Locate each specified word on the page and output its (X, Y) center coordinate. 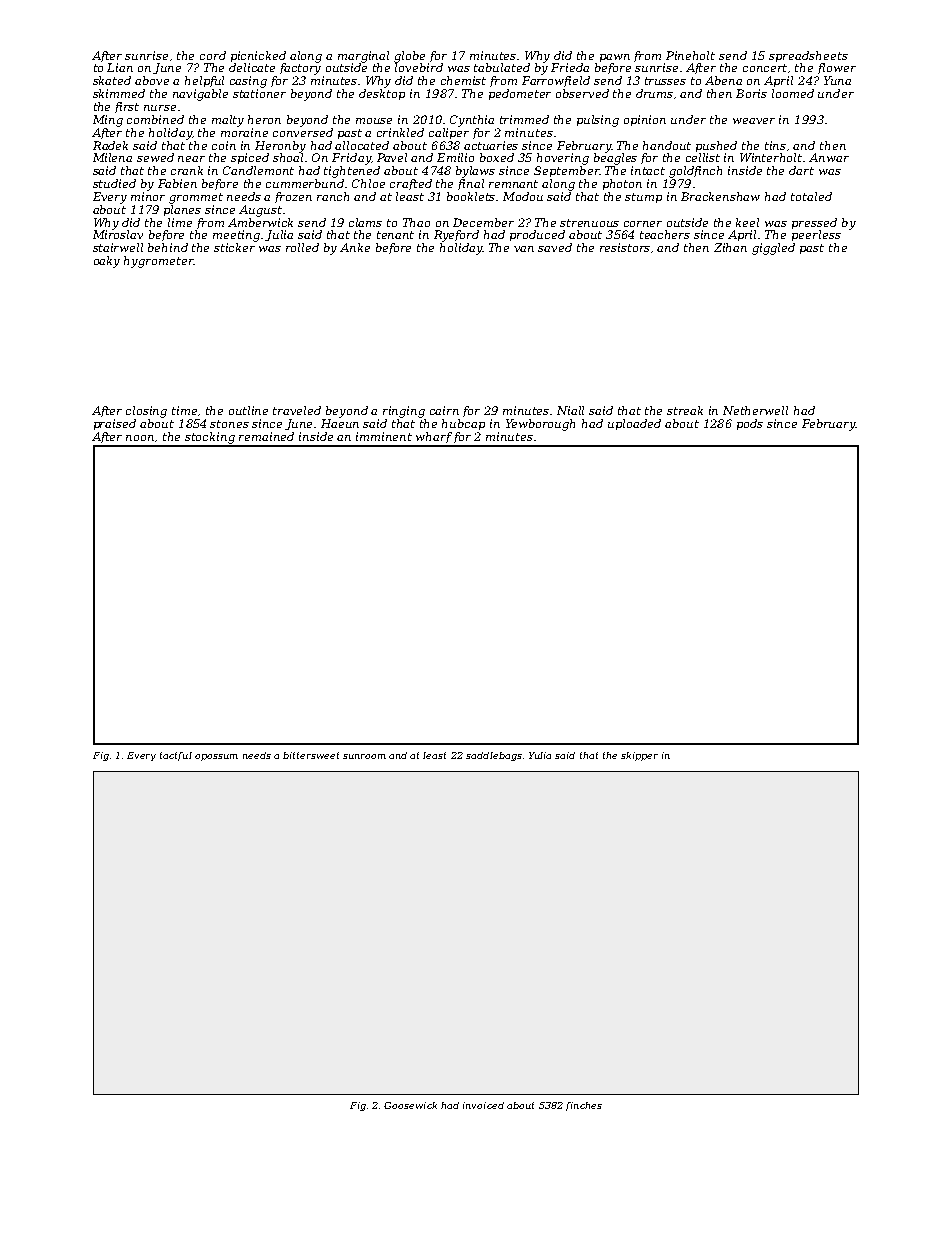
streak (685, 410)
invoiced (483, 1105)
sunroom (364, 756)
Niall (570, 410)
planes (182, 210)
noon (140, 438)
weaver (754, 121)
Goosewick (410, 1105)
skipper (639, 756)
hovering (563, 159)
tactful (176, 756)
